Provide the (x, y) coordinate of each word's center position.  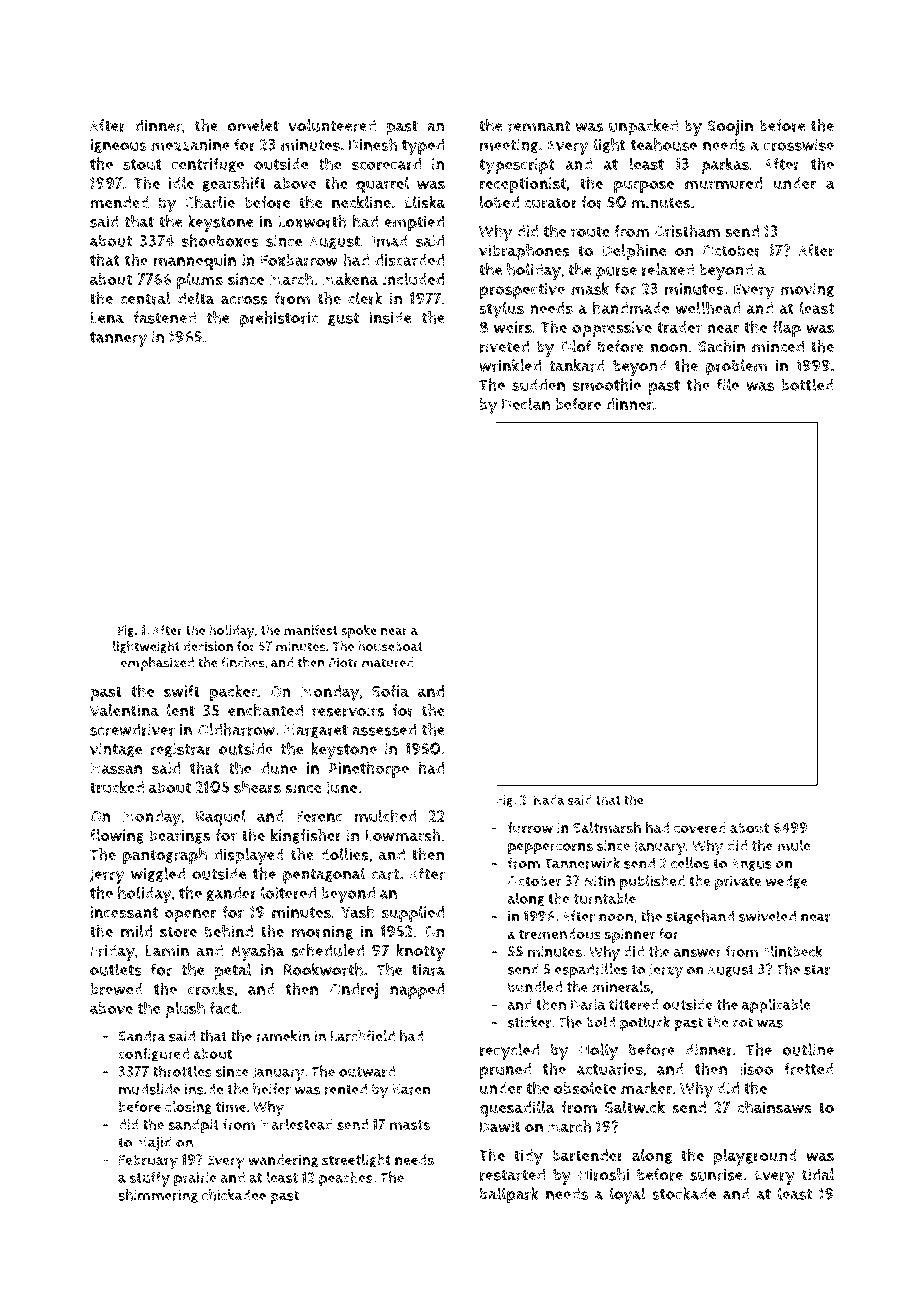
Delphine (634, 252)
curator (551, 203)
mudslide (149, 1089)
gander (232, 894)
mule (794, 845)
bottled (807, 384)
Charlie (210, 202)
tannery (118, 339)
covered (700, 828)
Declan (526, 403)
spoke (359, 632)
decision (208, 646)
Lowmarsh (403, 835)
